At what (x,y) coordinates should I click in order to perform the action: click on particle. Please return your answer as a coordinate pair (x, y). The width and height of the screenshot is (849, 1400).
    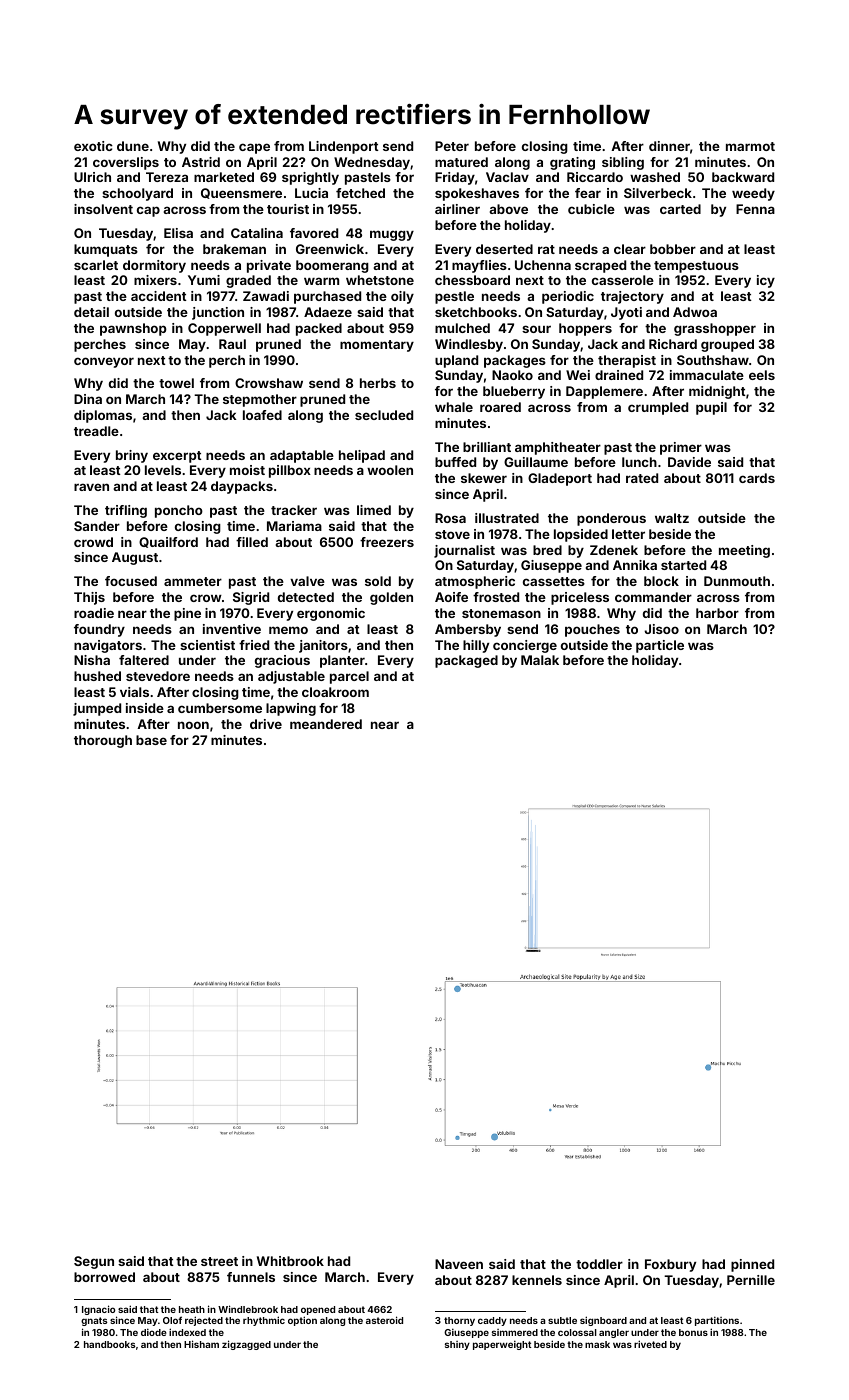
    Looking at the image, I should click on (660, 646).
